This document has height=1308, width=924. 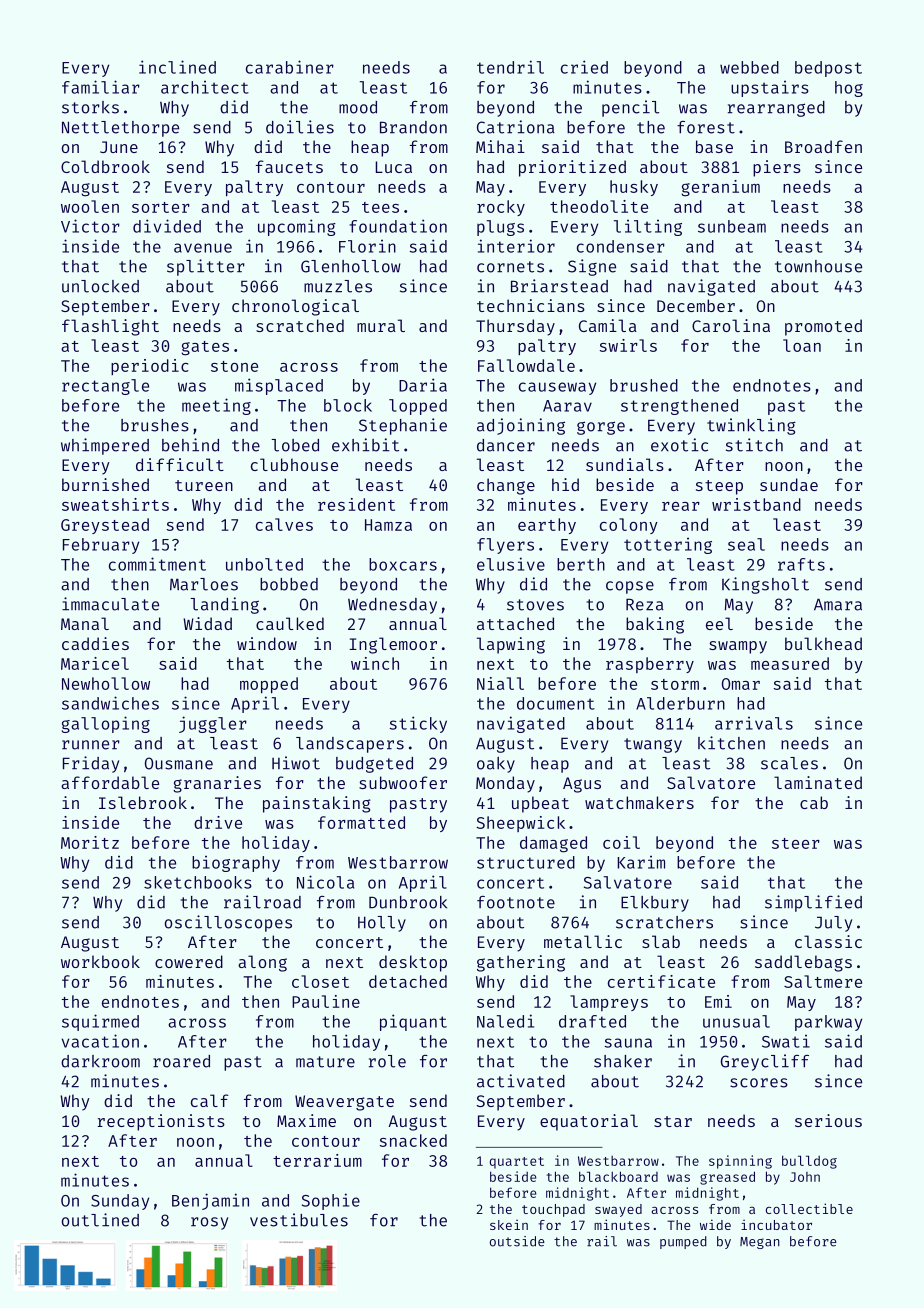 I want to click on steer, so click(x=796, y=843).
